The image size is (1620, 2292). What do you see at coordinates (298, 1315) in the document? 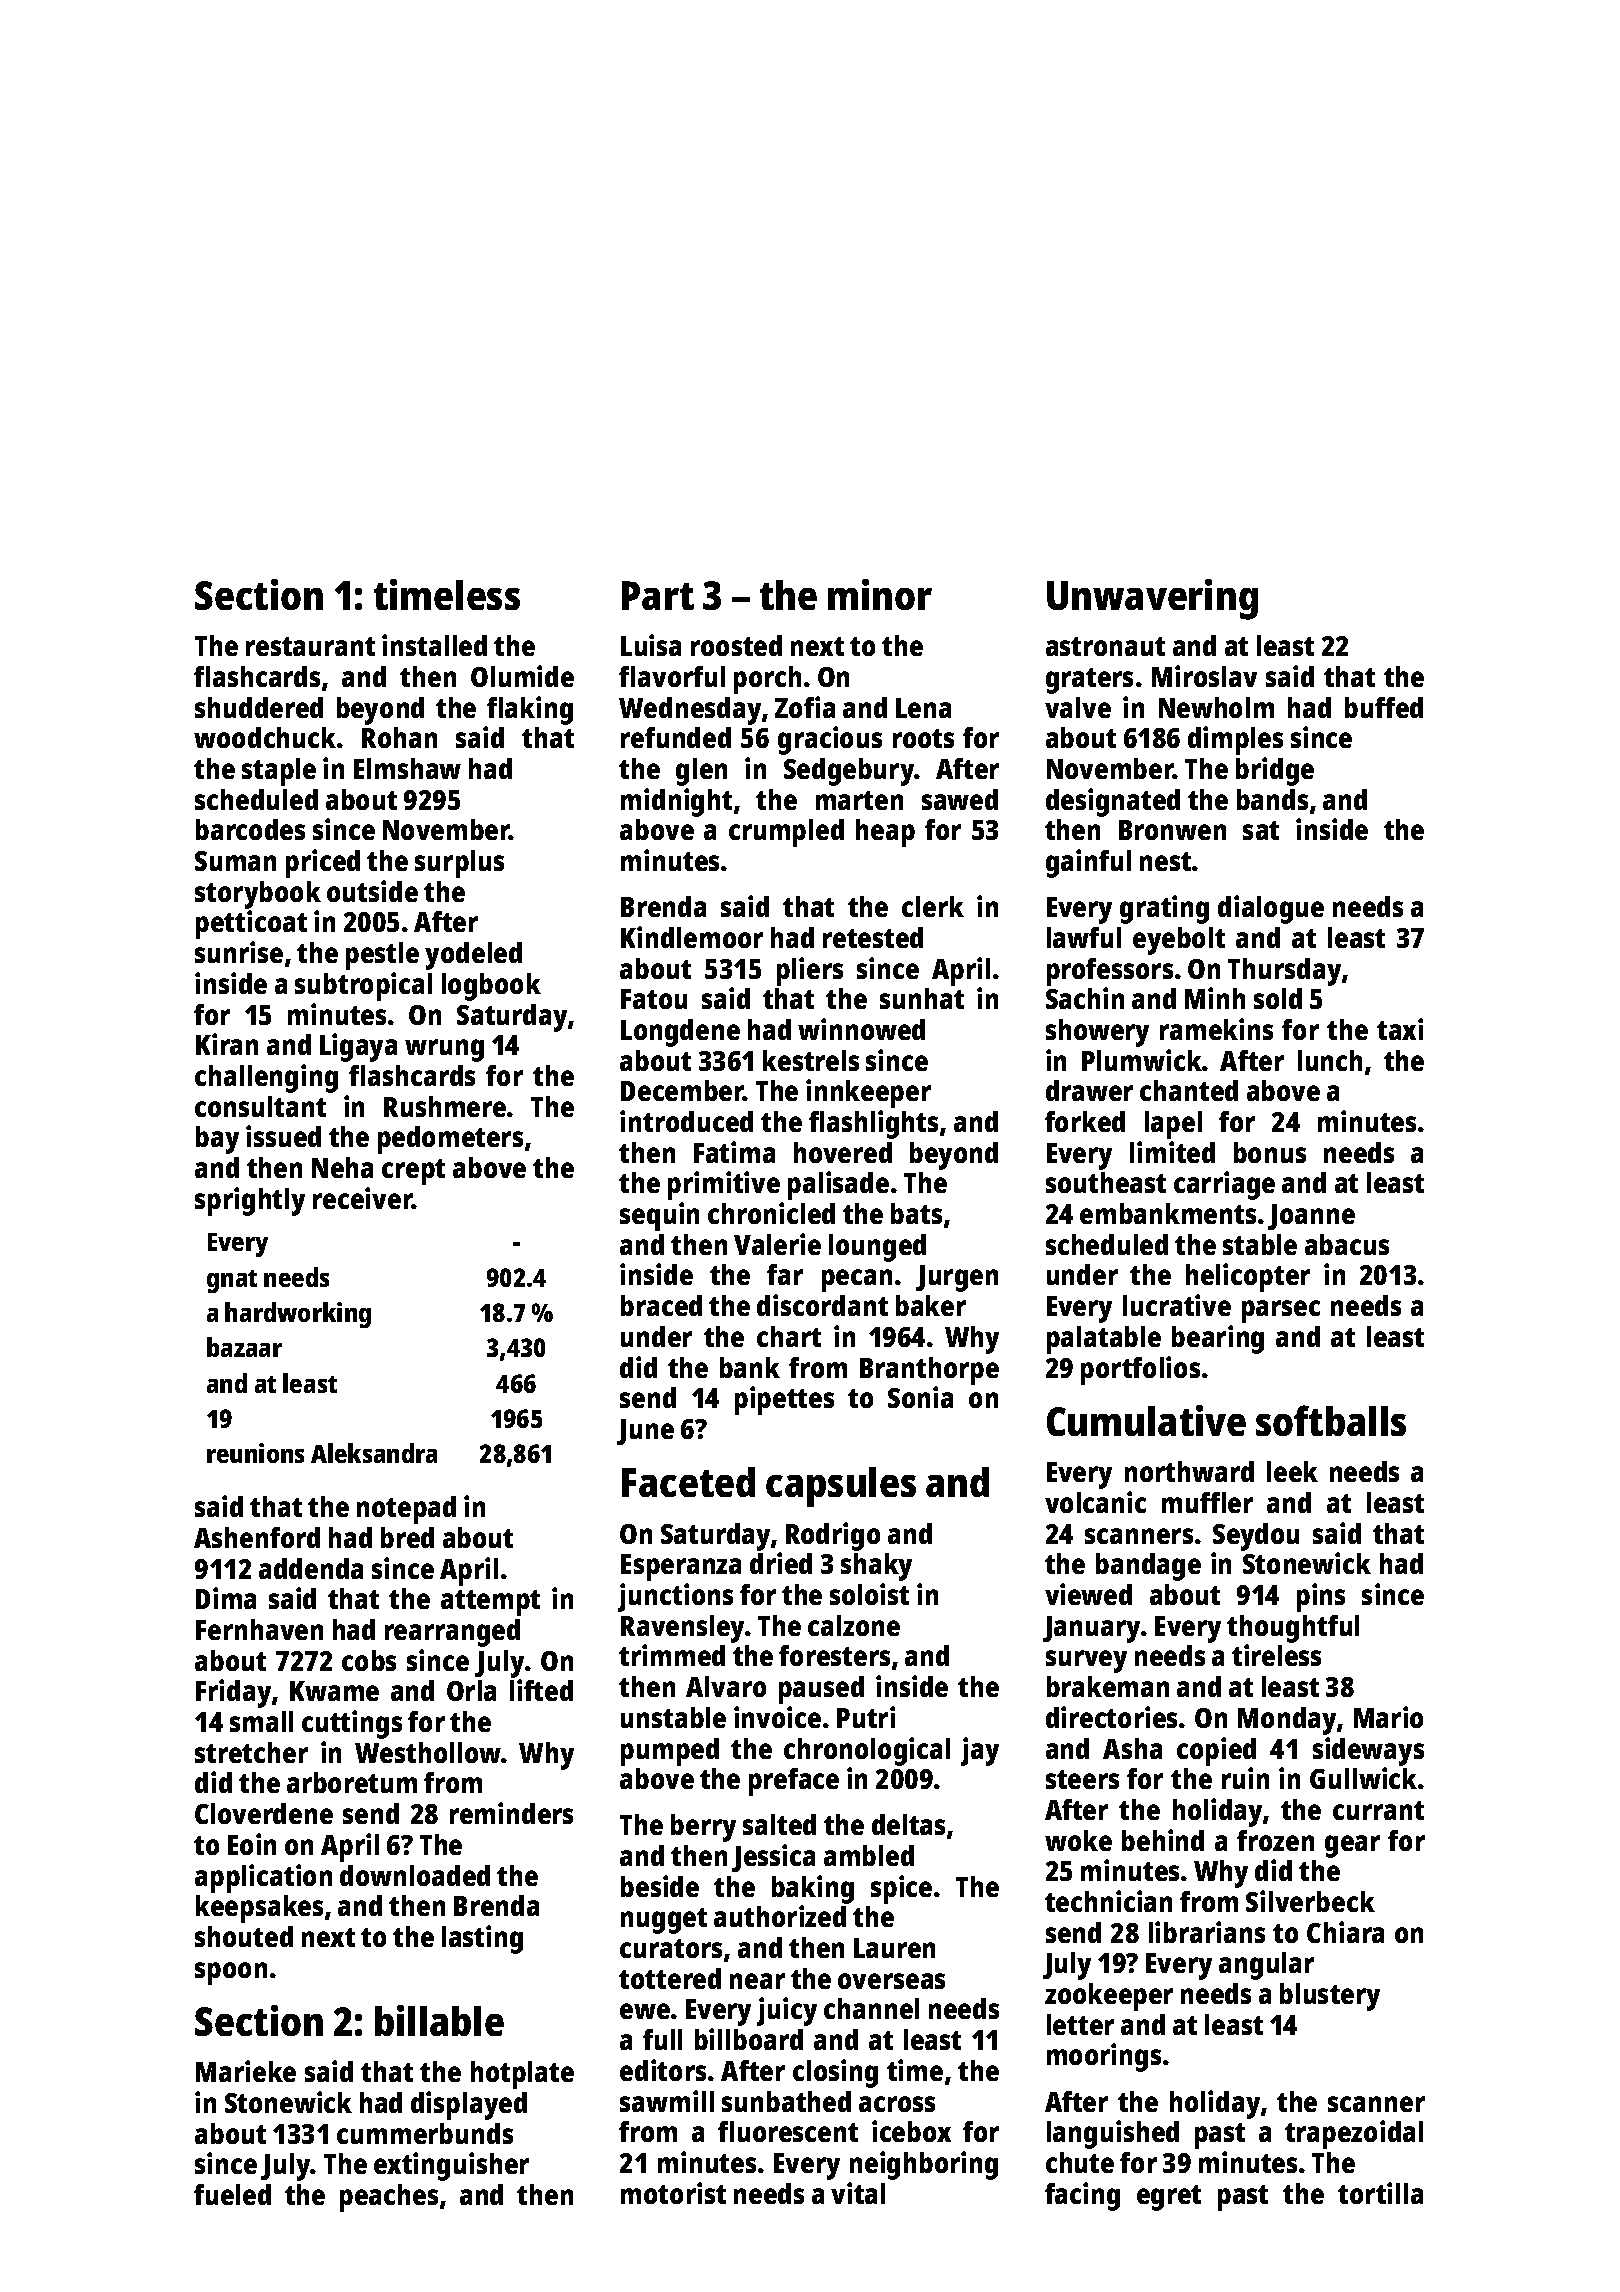
I see `hardworking` at bounding box center [298, 1315].
